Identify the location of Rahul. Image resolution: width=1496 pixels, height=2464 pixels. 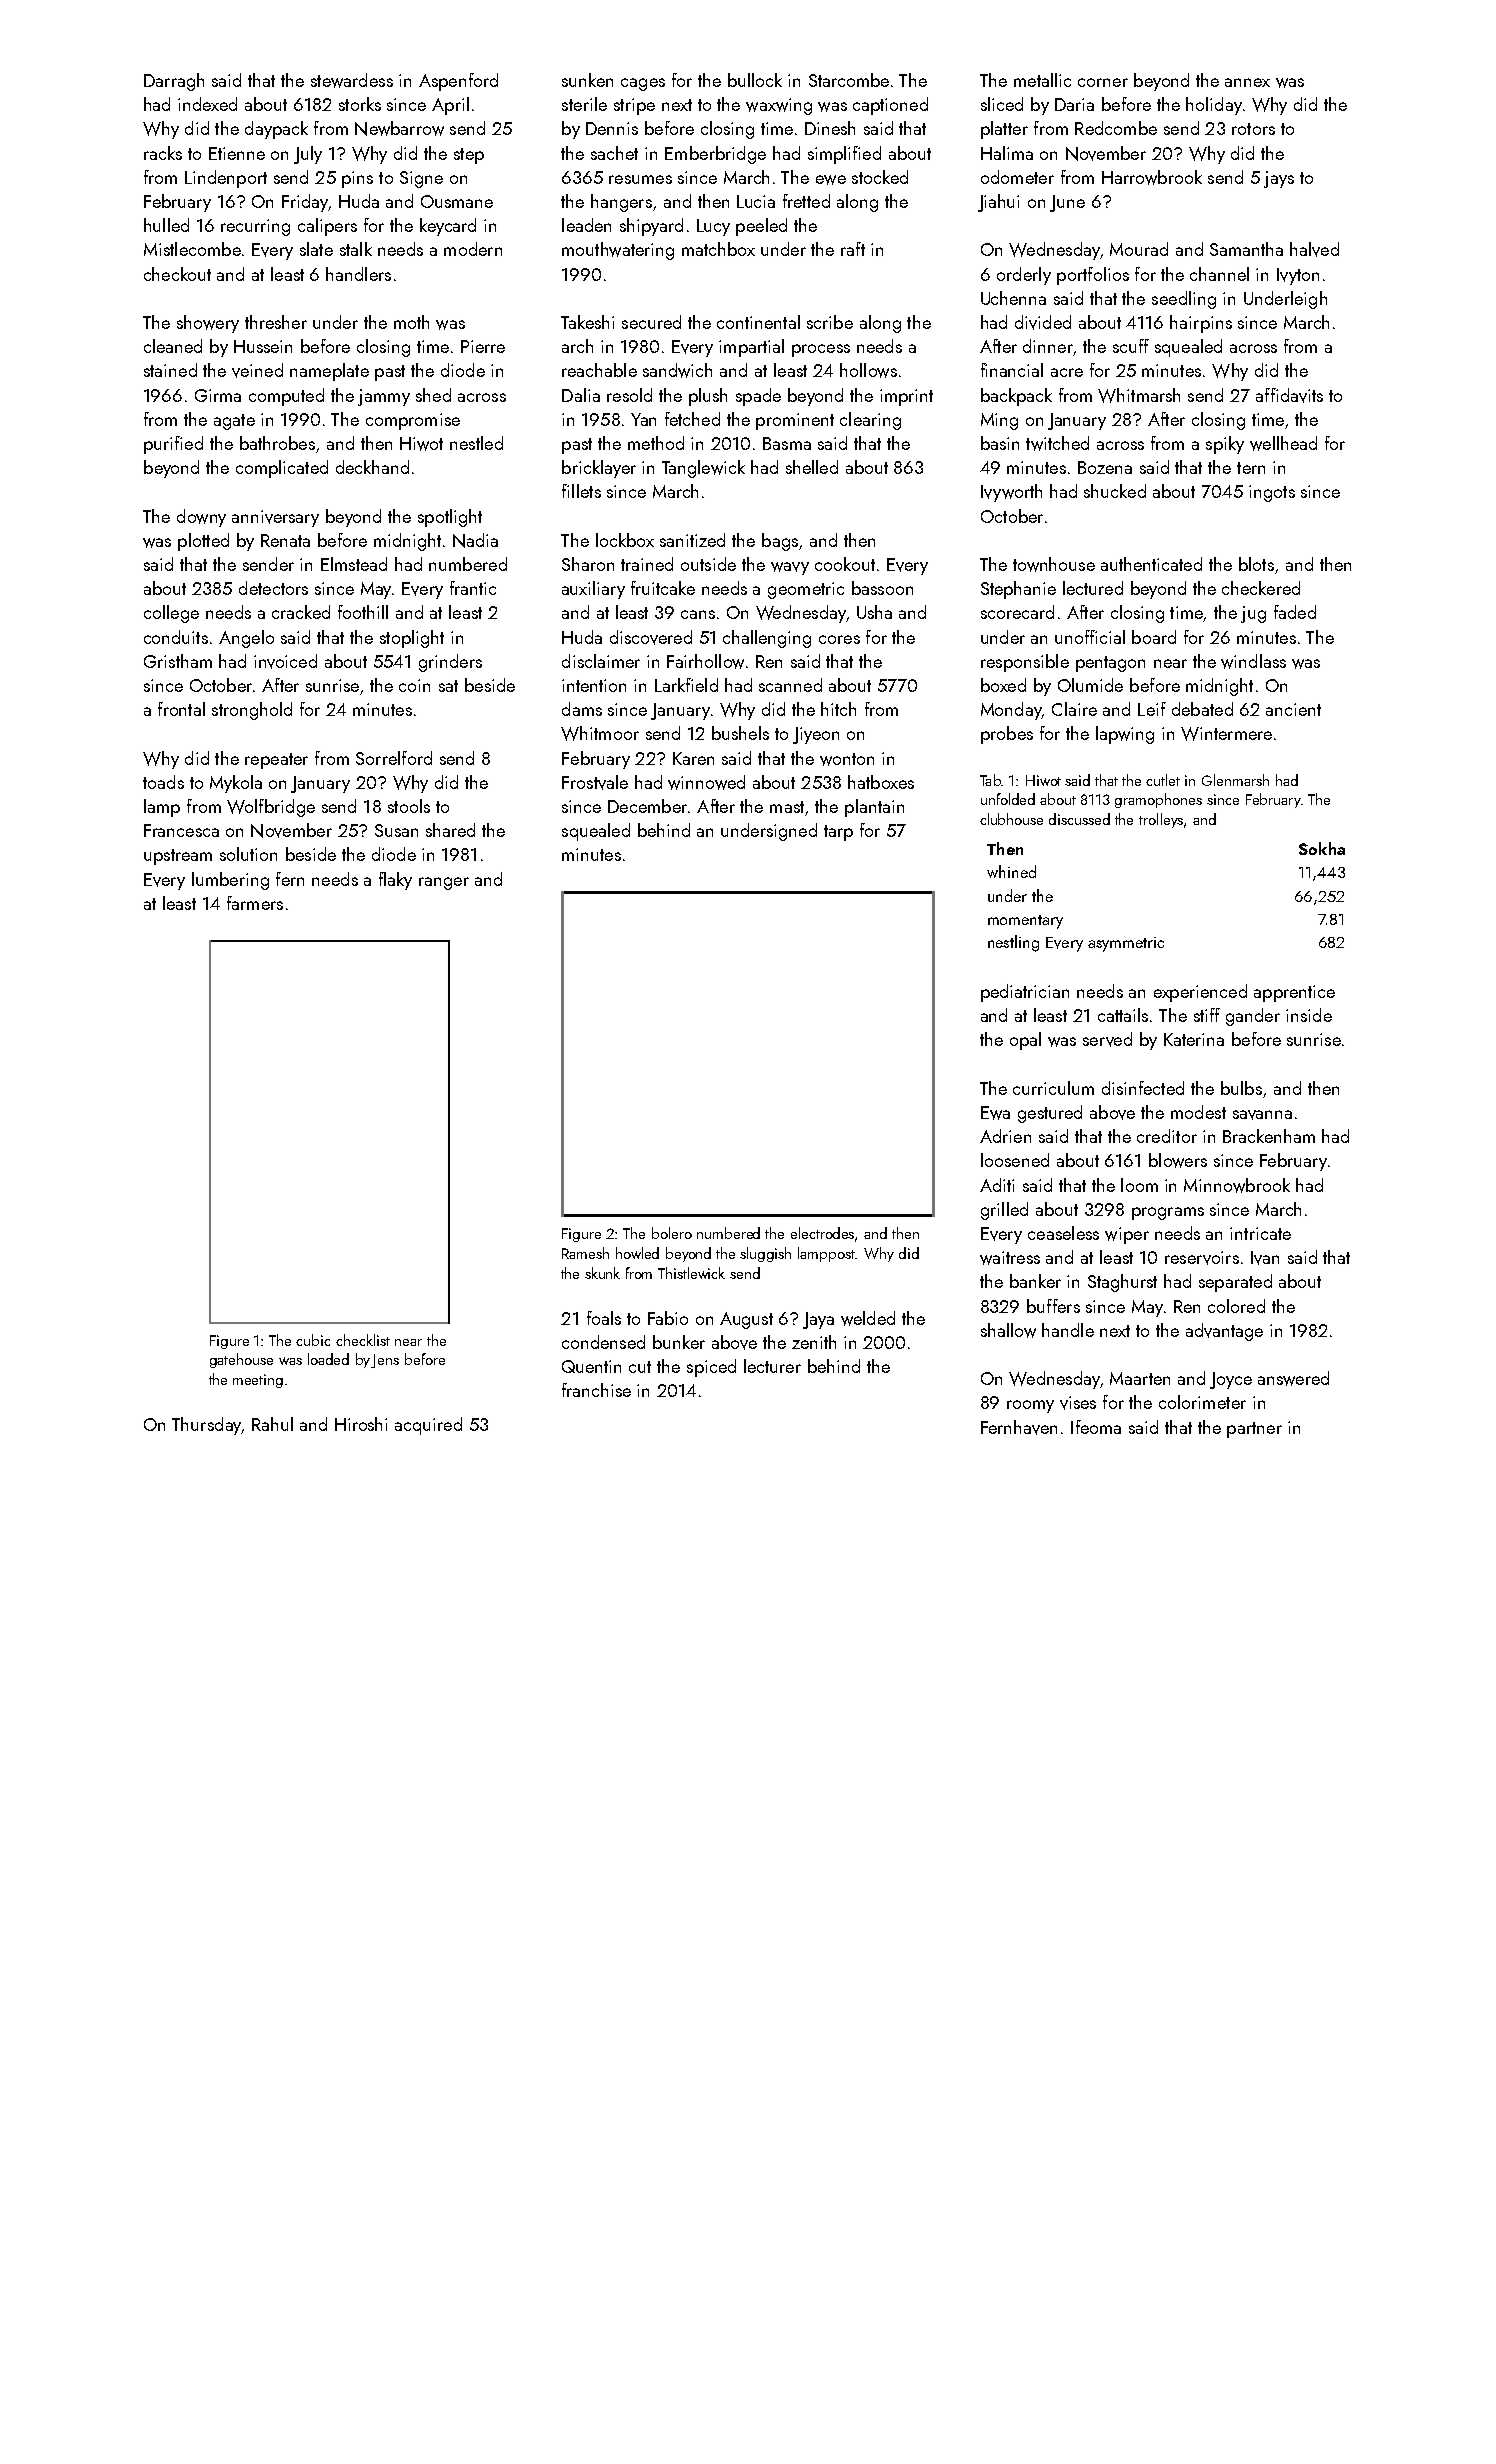
(272, 1424).
